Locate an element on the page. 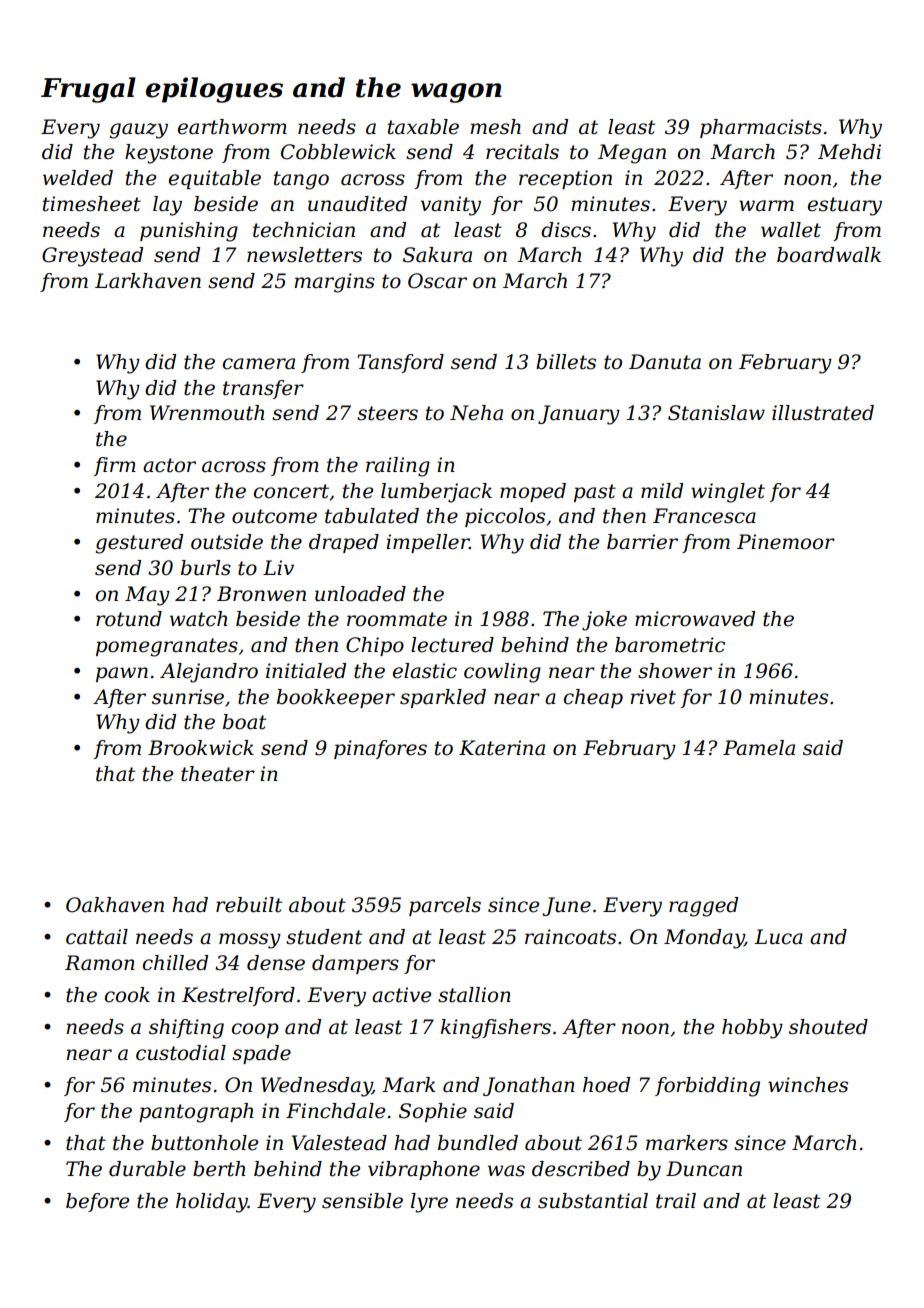 The image size is (924, 1308). estuary is located at coordinates (845, 206).
